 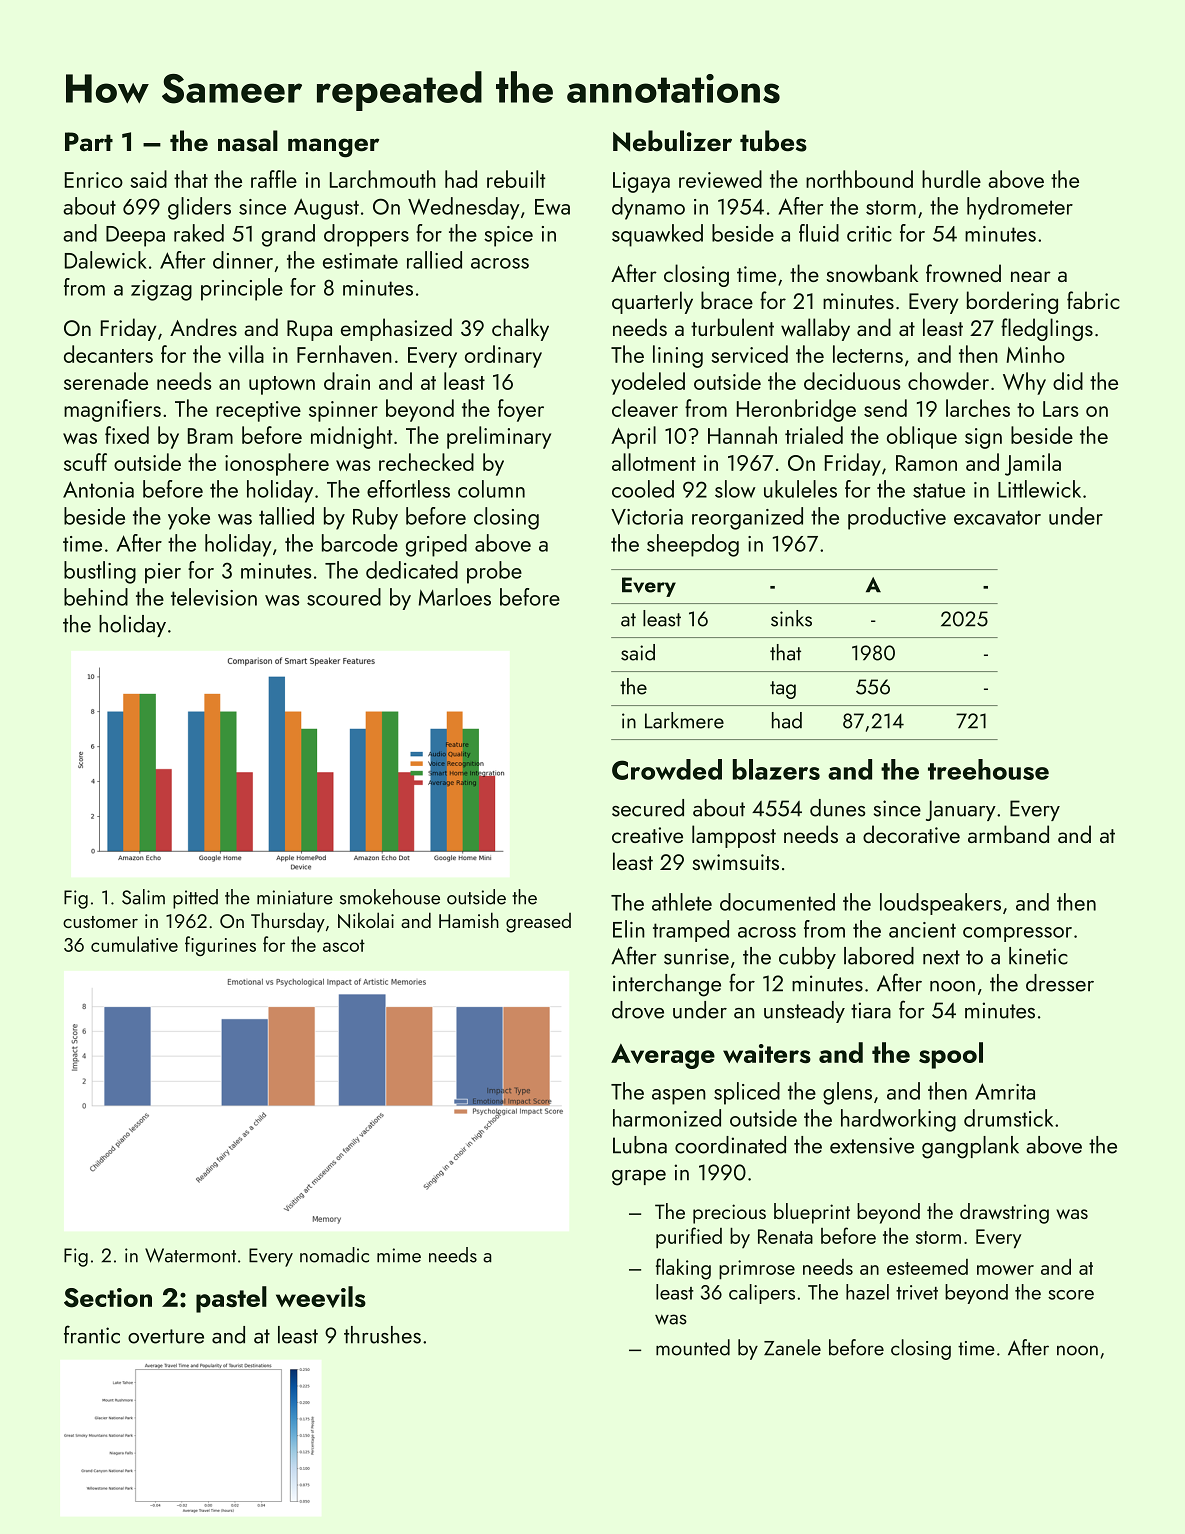 I want to click on yoke, so click(x=189, y=518).
